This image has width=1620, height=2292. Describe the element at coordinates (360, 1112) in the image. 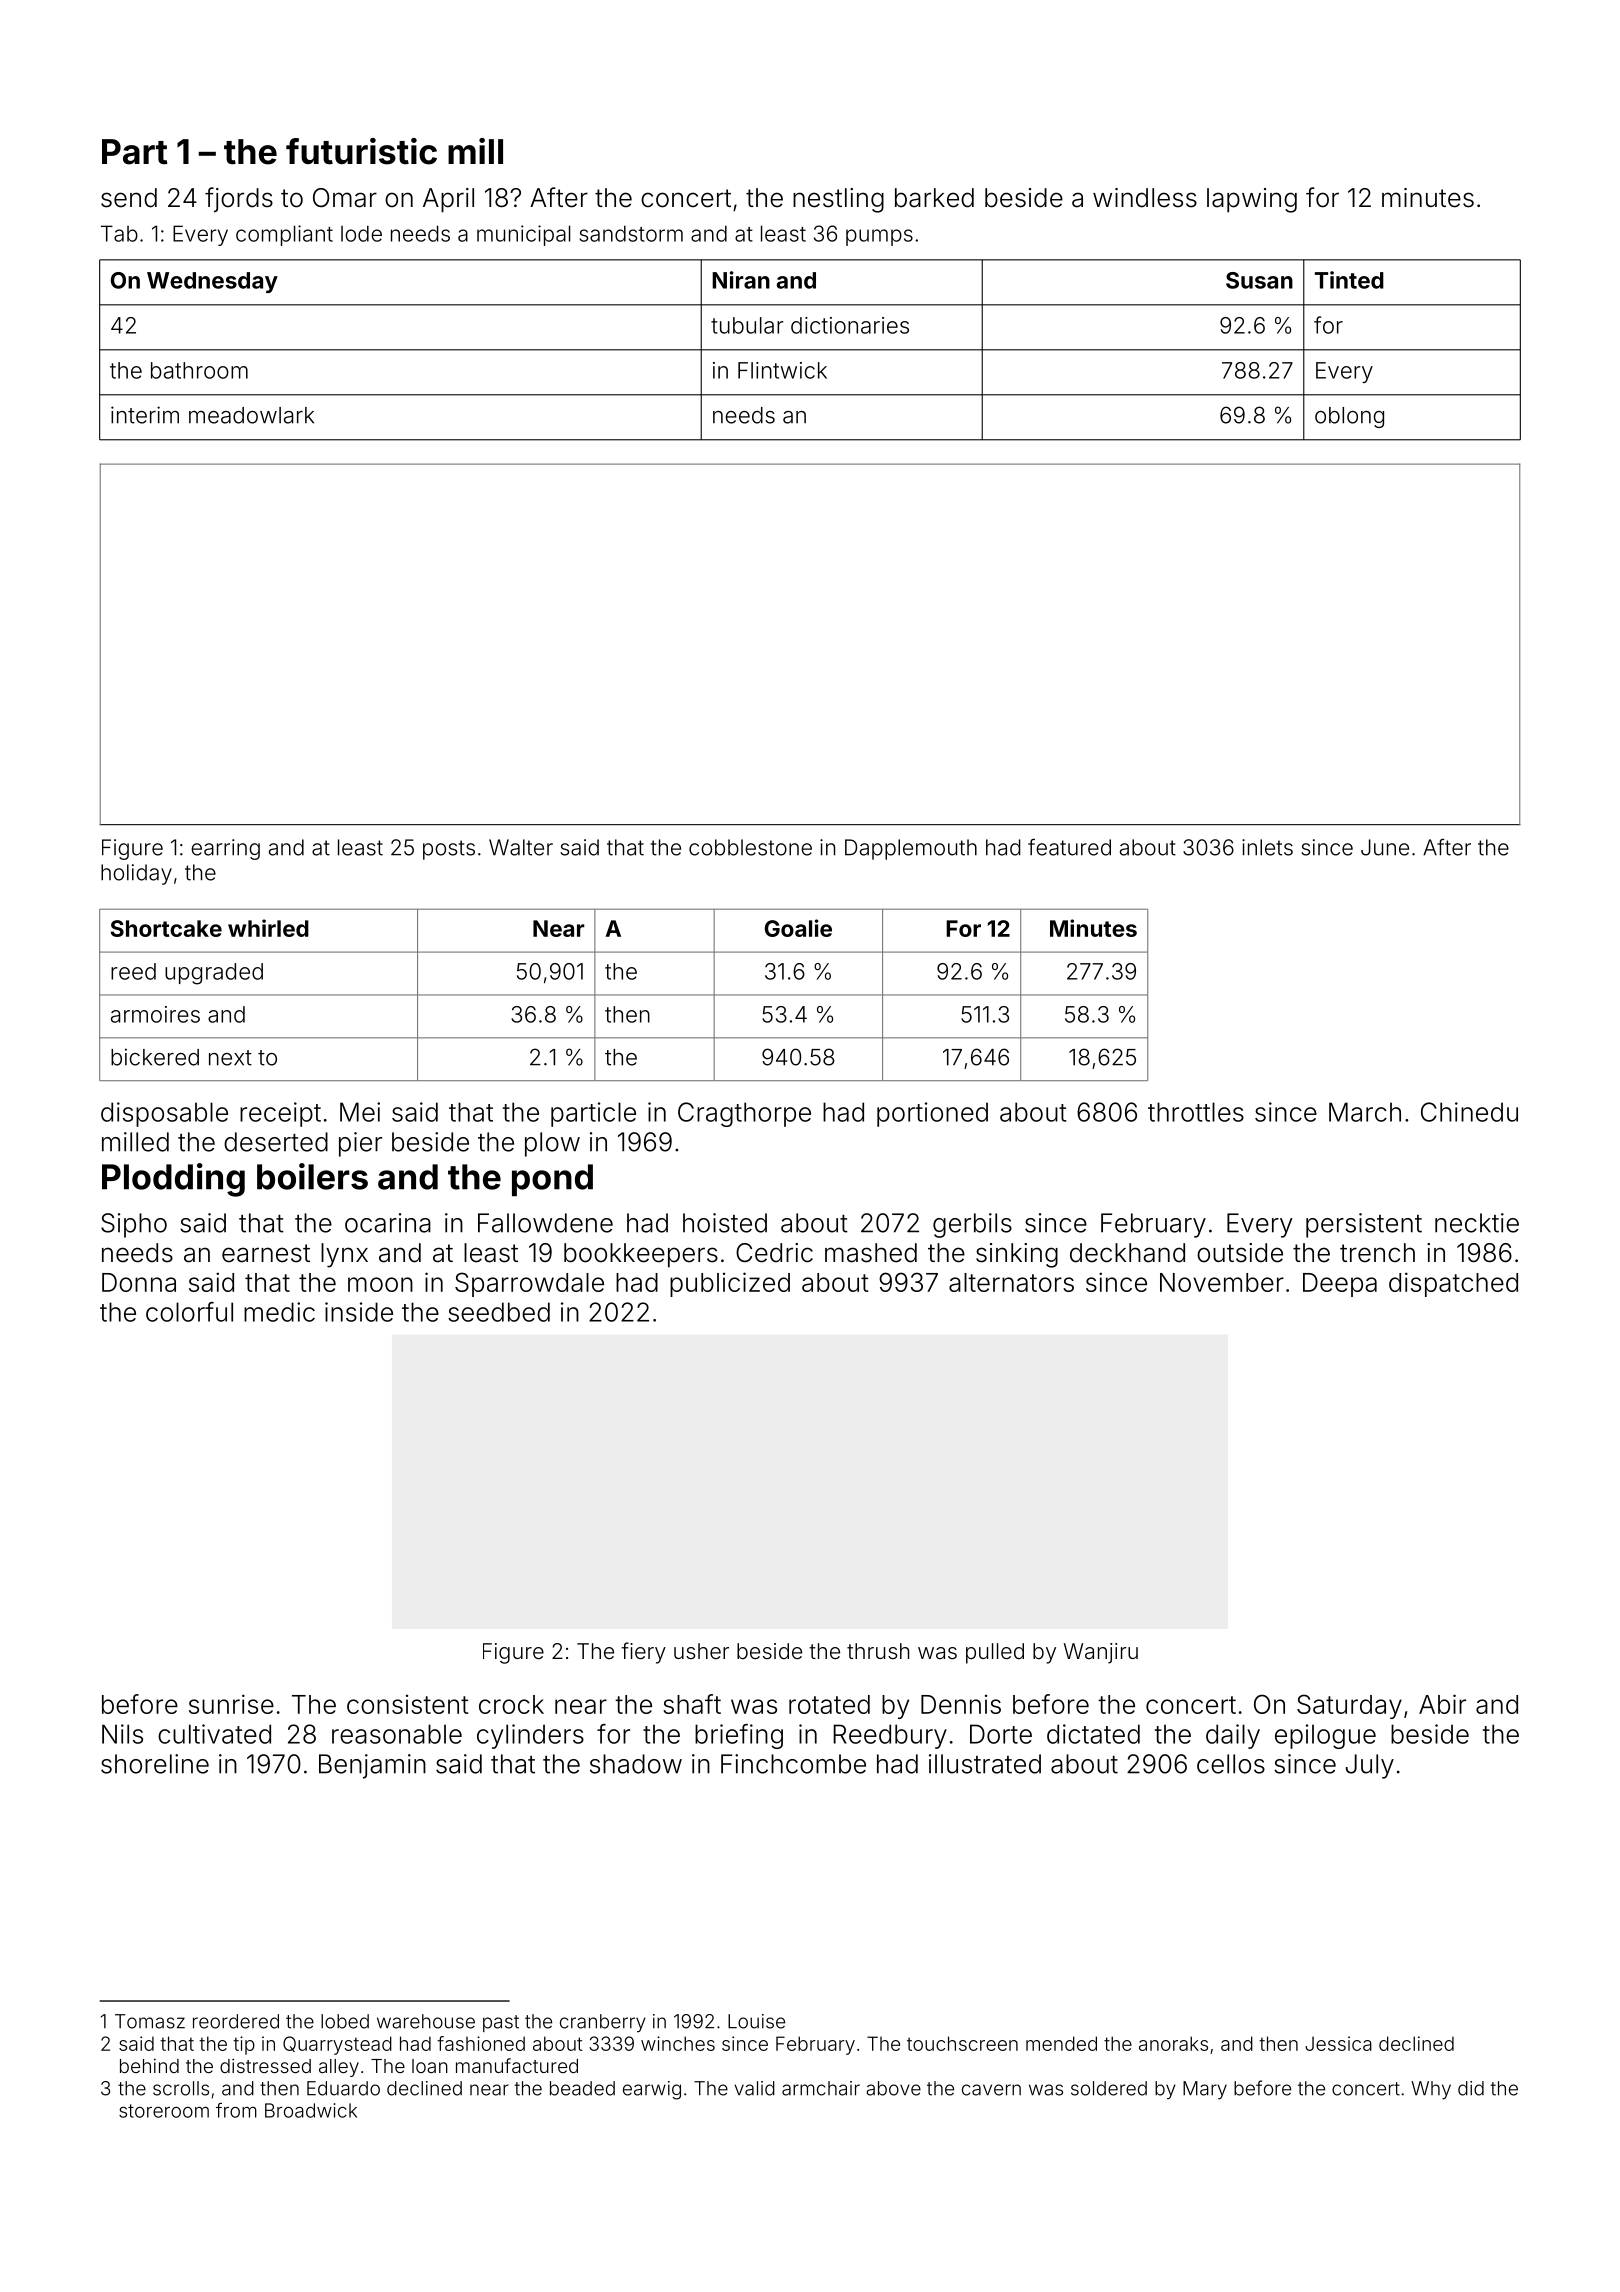

I see `Mei` at that location.
